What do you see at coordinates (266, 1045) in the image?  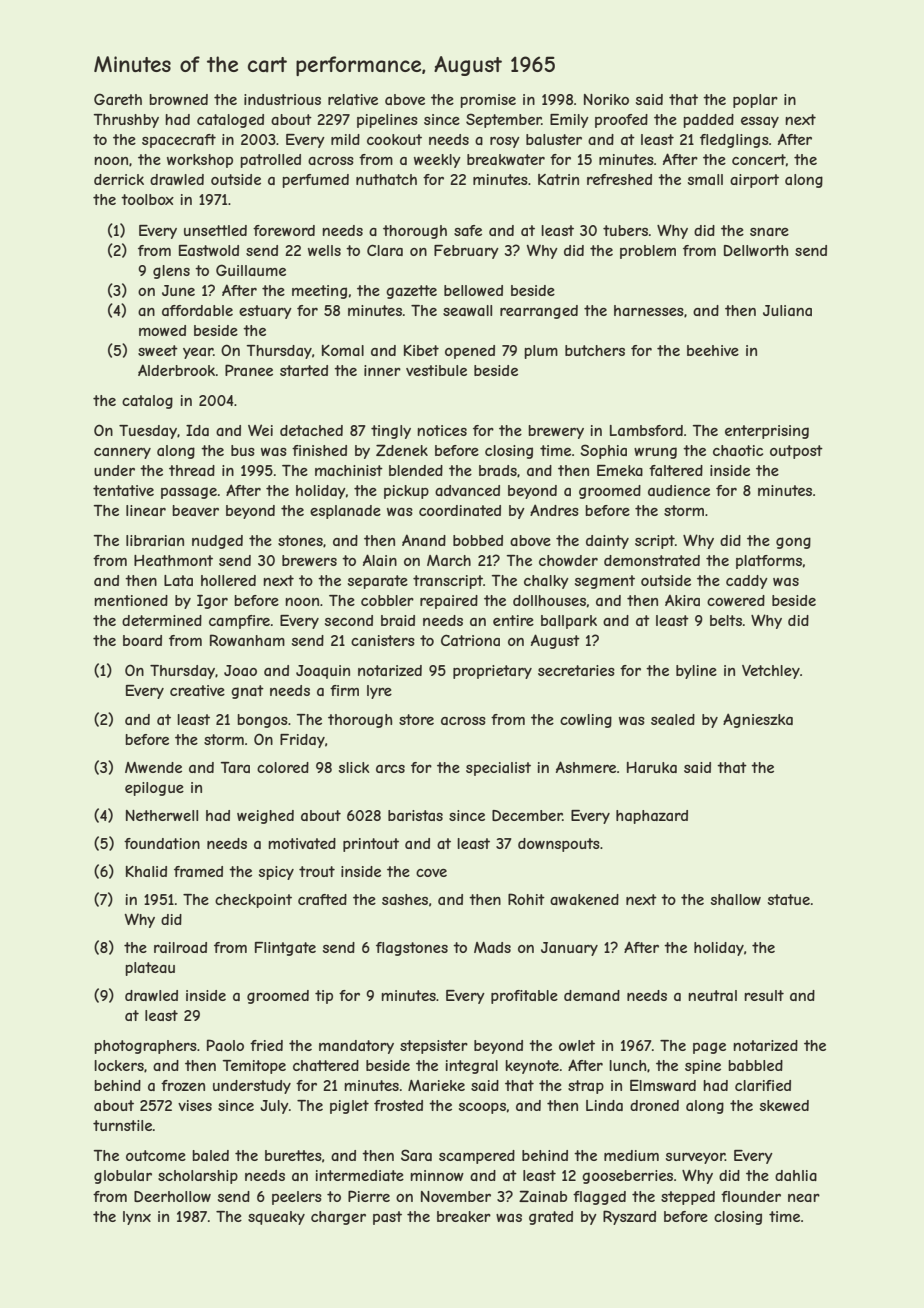 I see `fried` at bounding box center [266, 1045].
